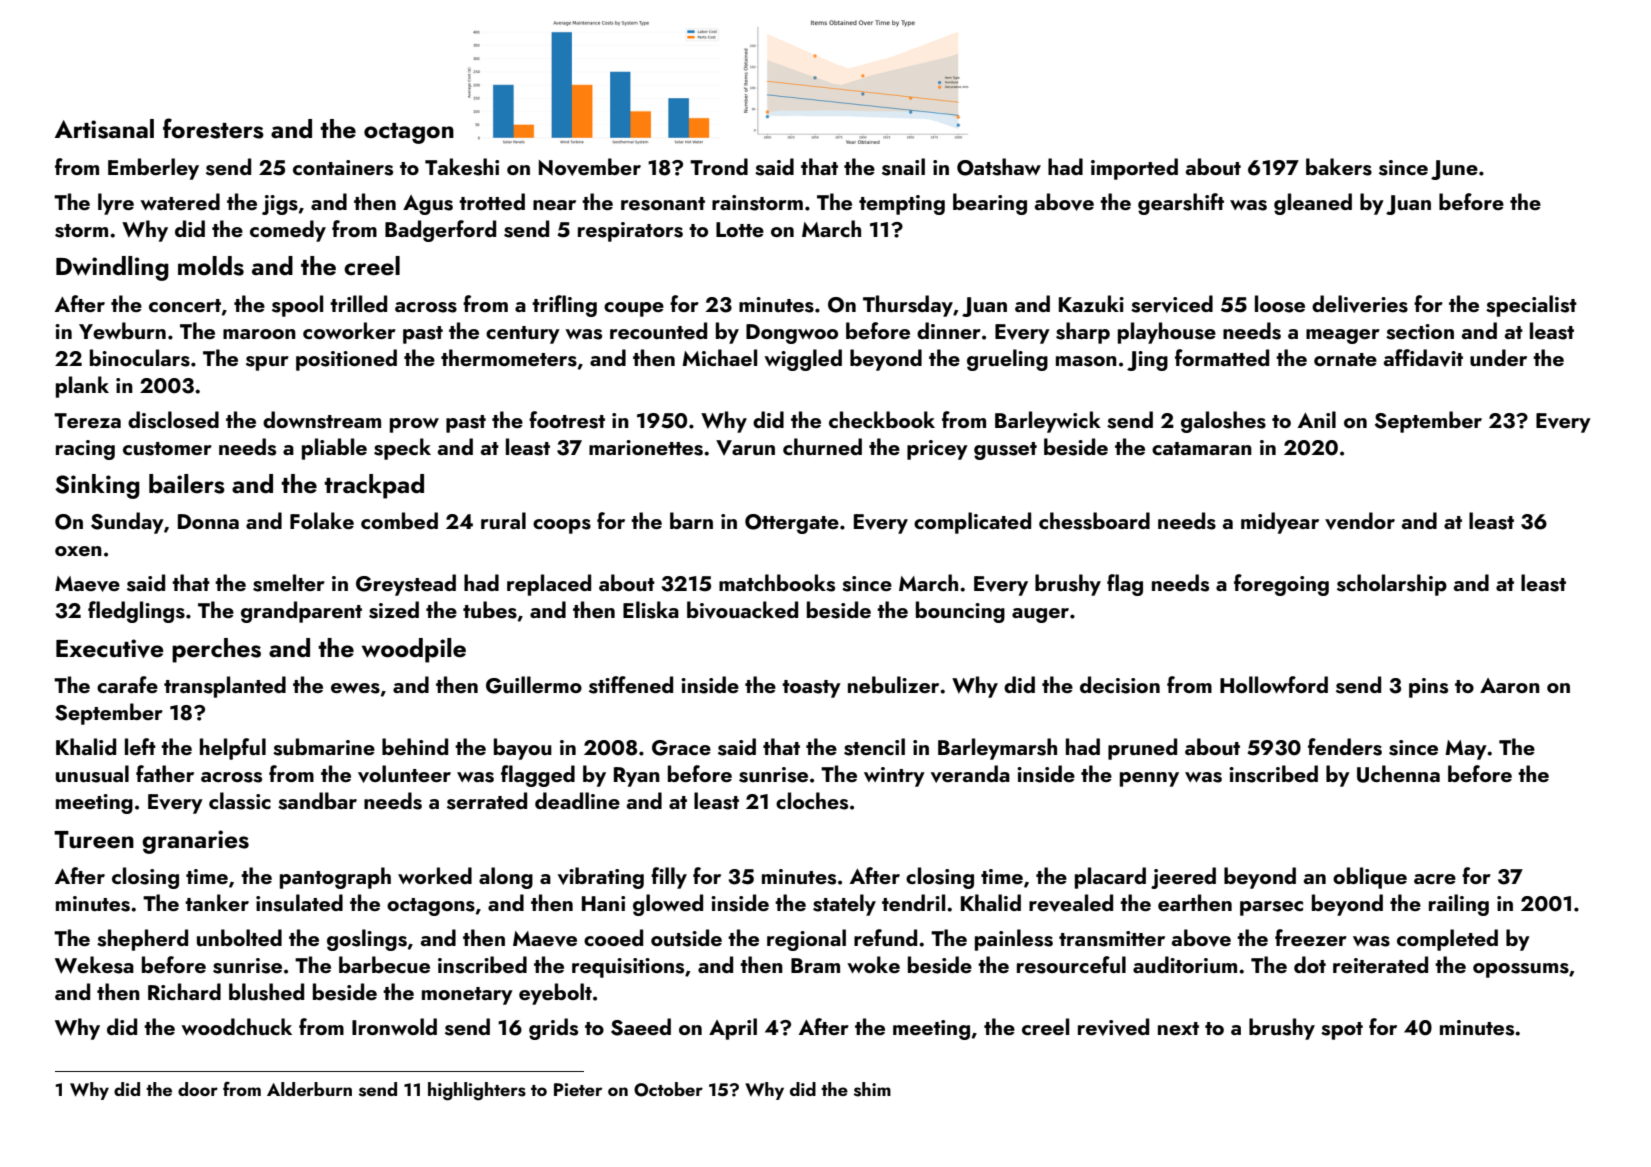  I want to click on gleaned, so click(1313, 204).
